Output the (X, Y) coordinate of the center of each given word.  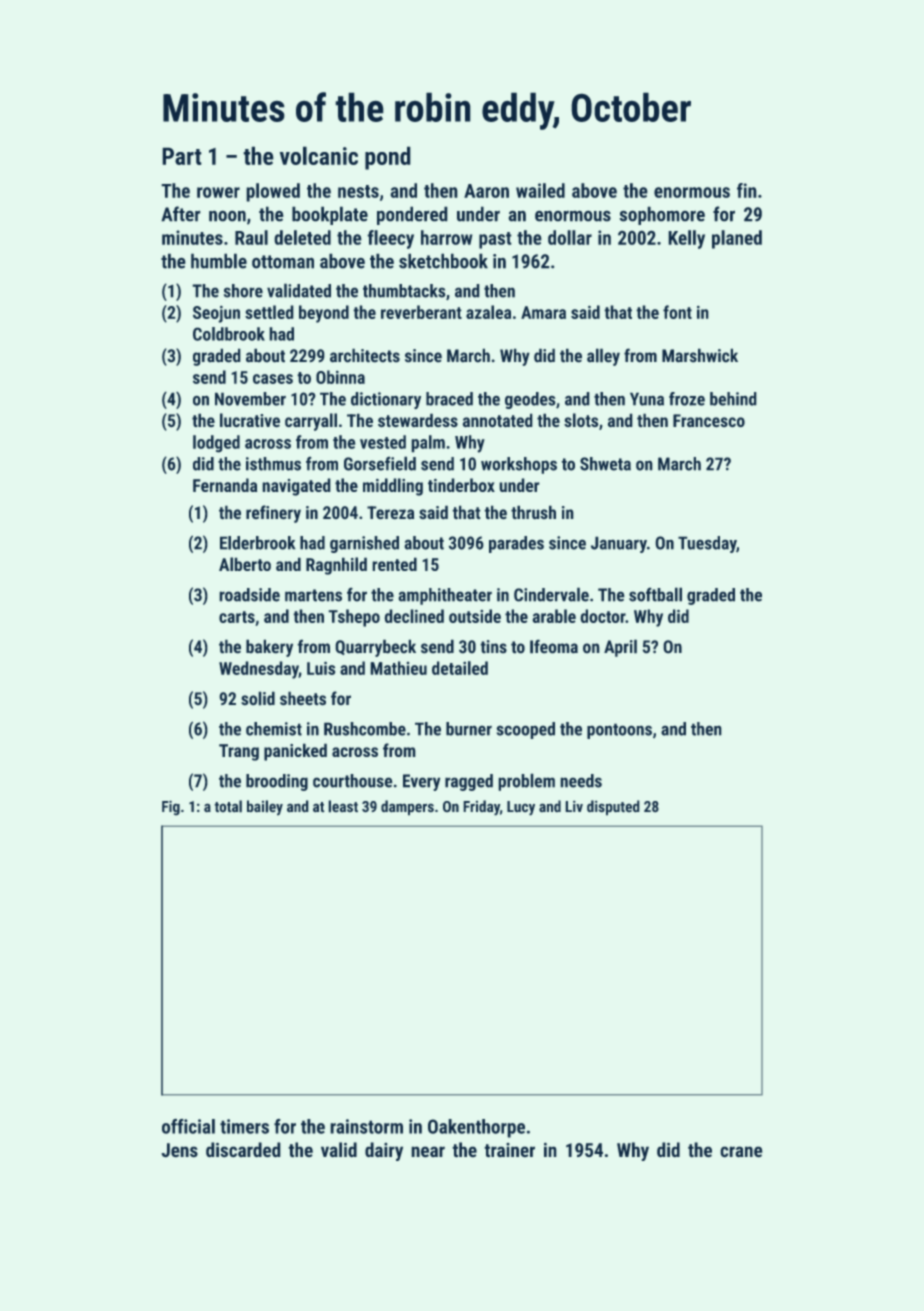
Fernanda (225, 485)
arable (554, 616)
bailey (265, 807)
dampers (407, 807)
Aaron (486, 191)
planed (737, 239)
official (188, 1126)
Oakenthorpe (476, 1128)
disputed (613, 807)
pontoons (619, 731)
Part (182, 156)
